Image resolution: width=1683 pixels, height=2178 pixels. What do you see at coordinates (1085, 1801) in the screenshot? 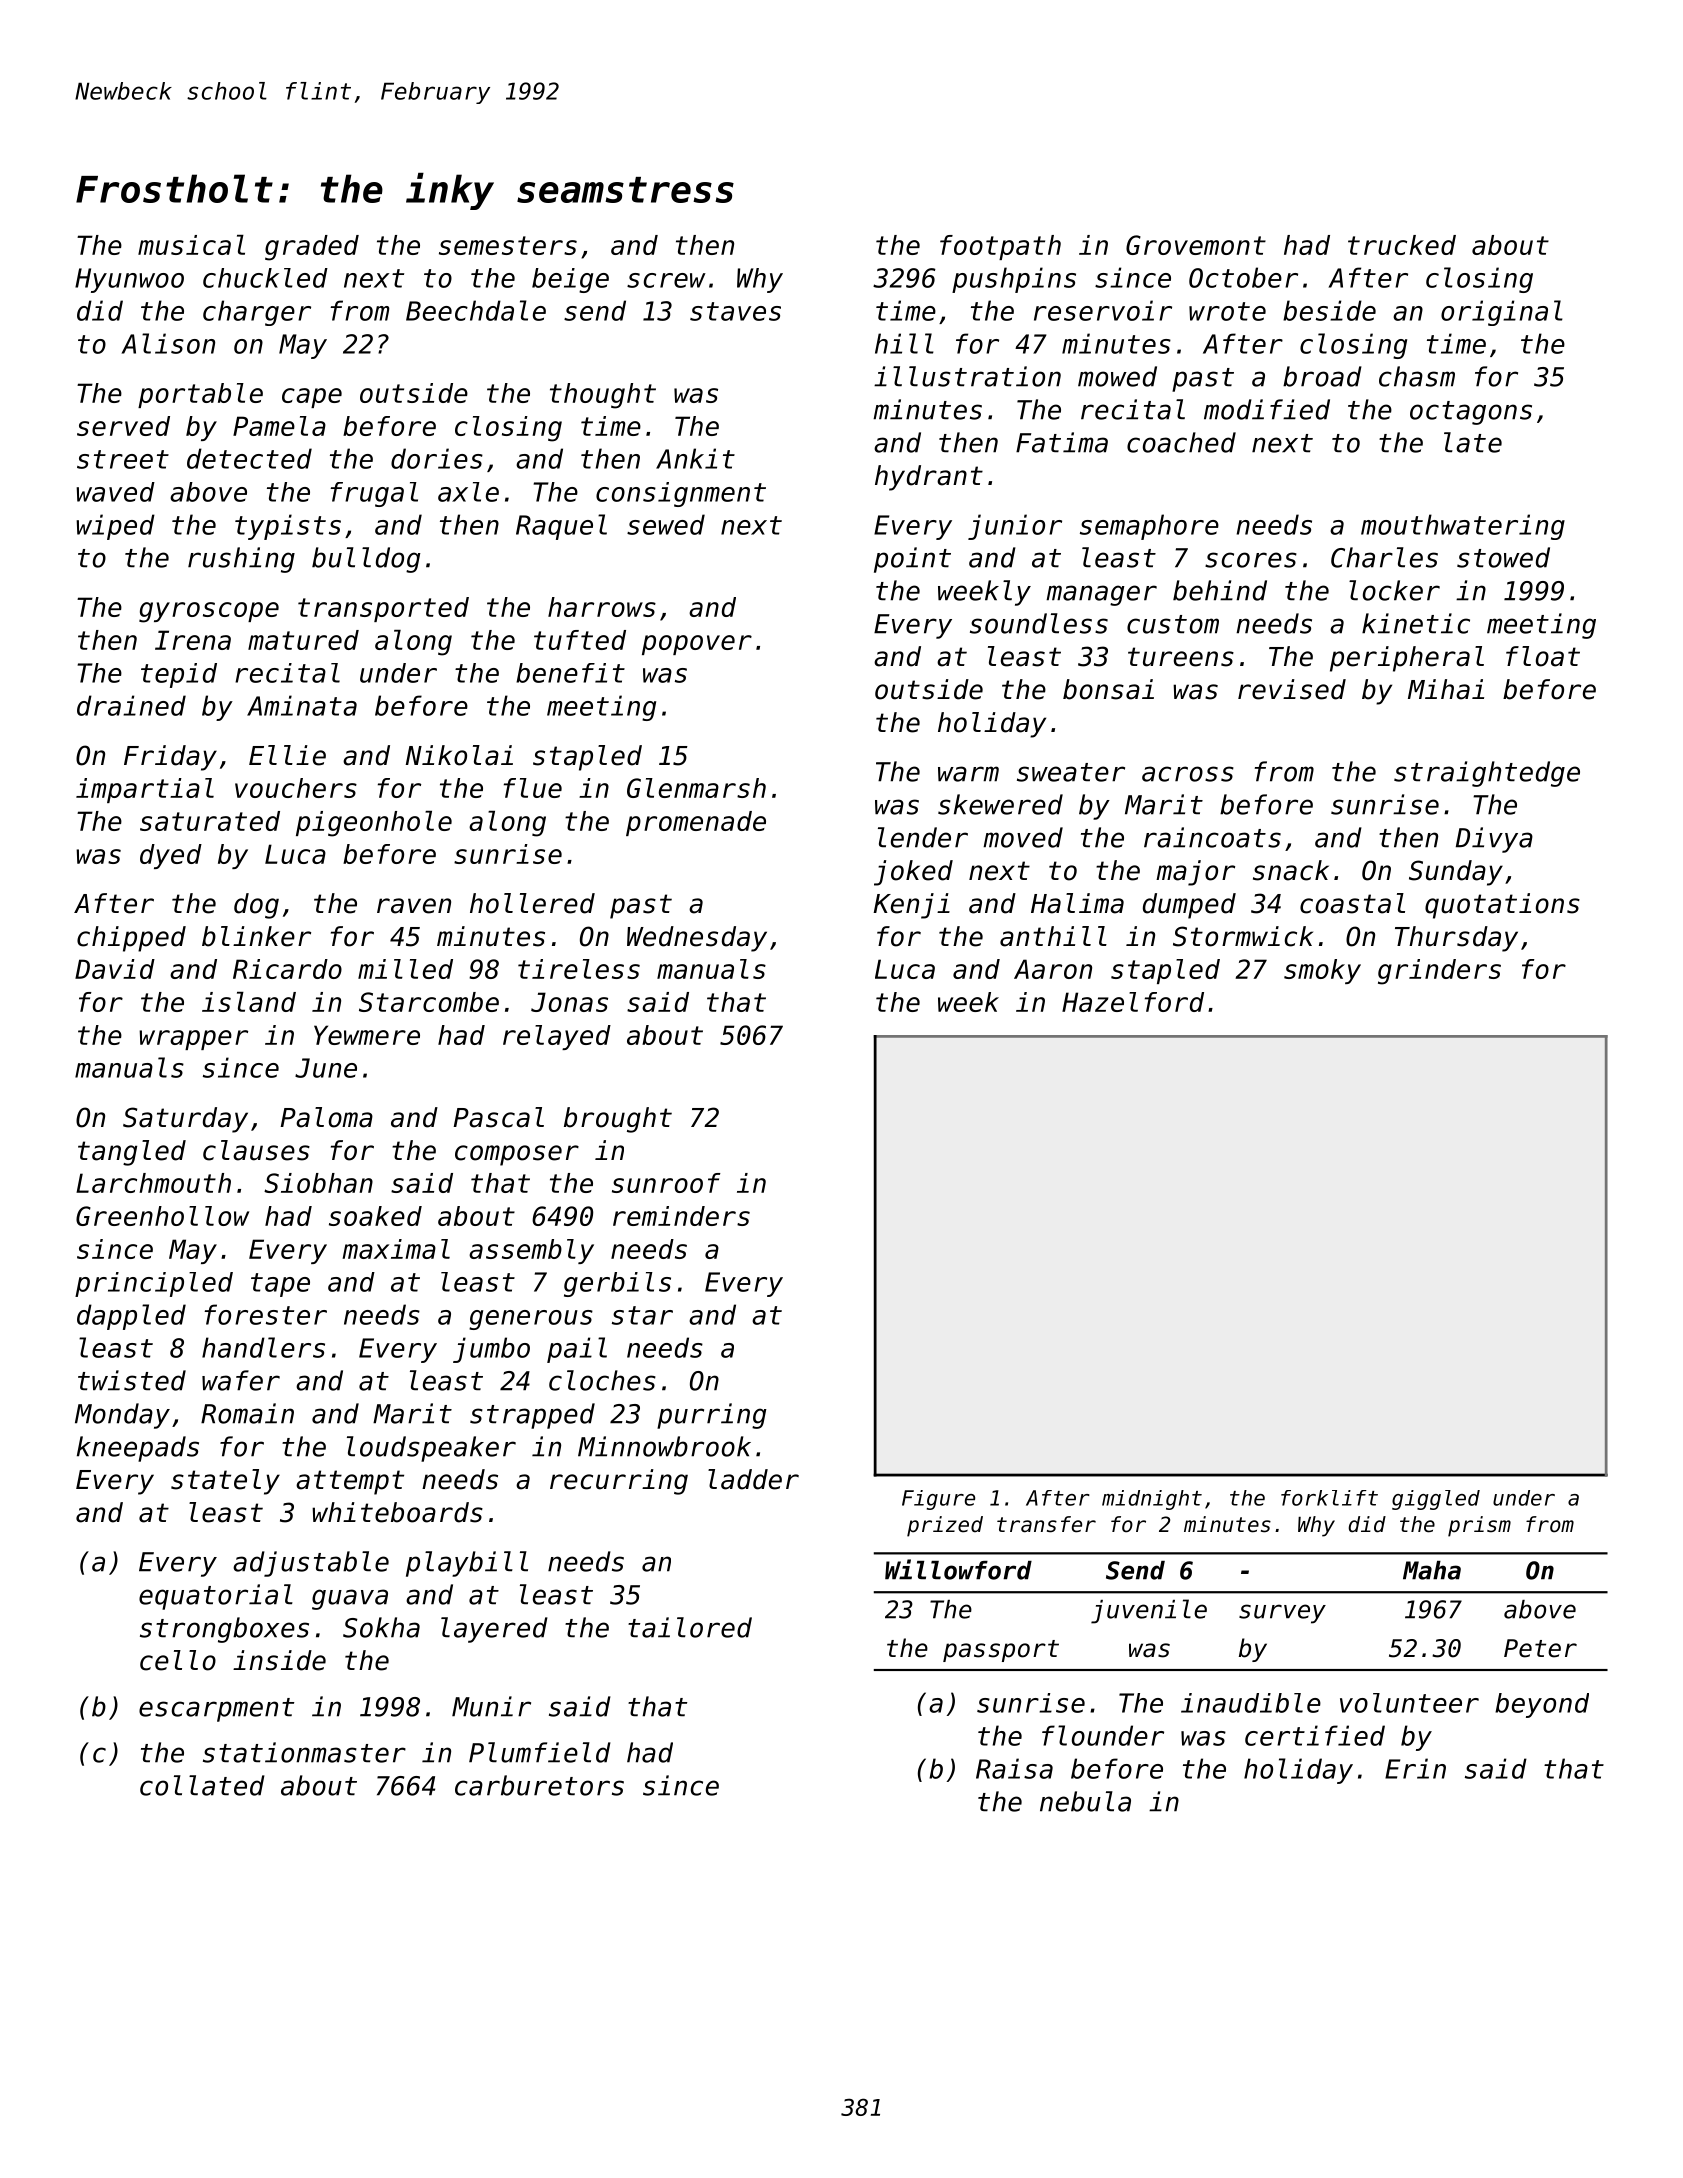
I see `nebula` at bounding box center [1085, 1801].
